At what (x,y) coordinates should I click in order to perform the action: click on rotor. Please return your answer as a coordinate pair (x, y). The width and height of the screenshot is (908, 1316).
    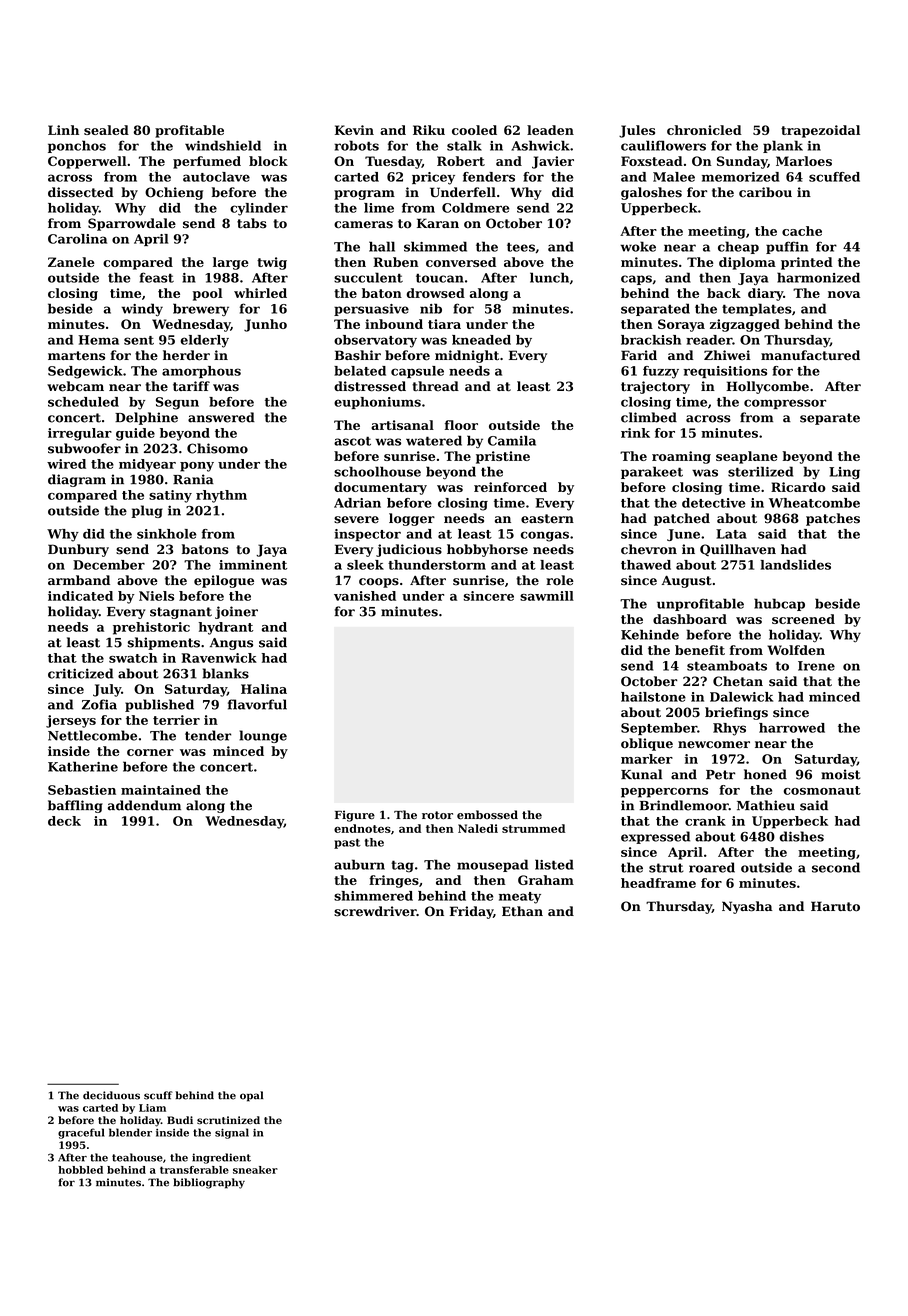
    Looking at the image, I should click on (437, 815).
